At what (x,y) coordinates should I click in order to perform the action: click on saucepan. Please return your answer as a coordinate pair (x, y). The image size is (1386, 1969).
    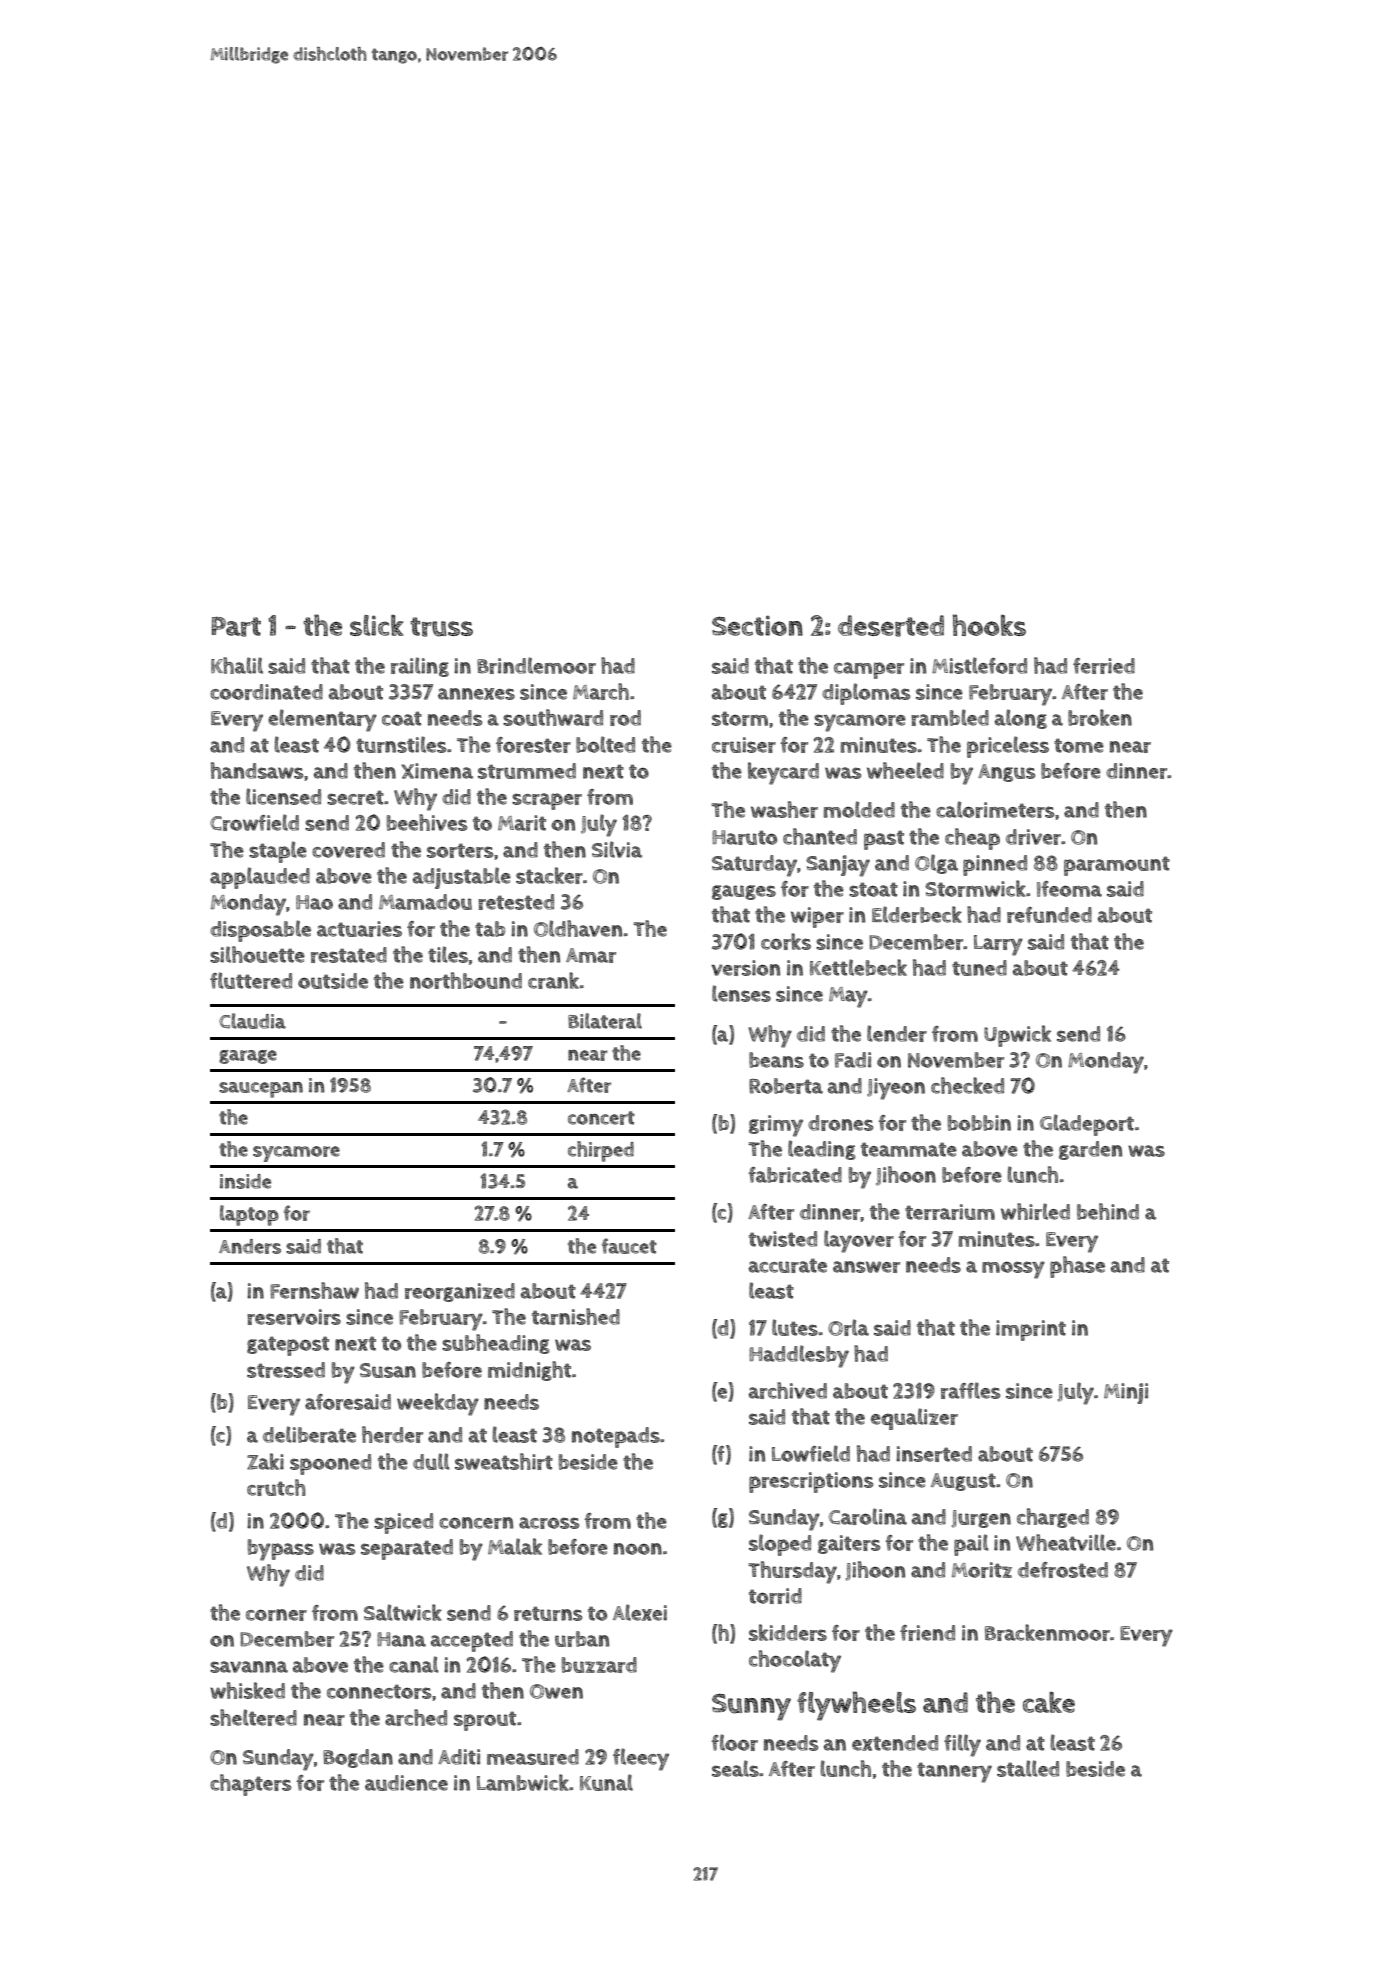
    Looking at the image, I should click on (261, 1090).
